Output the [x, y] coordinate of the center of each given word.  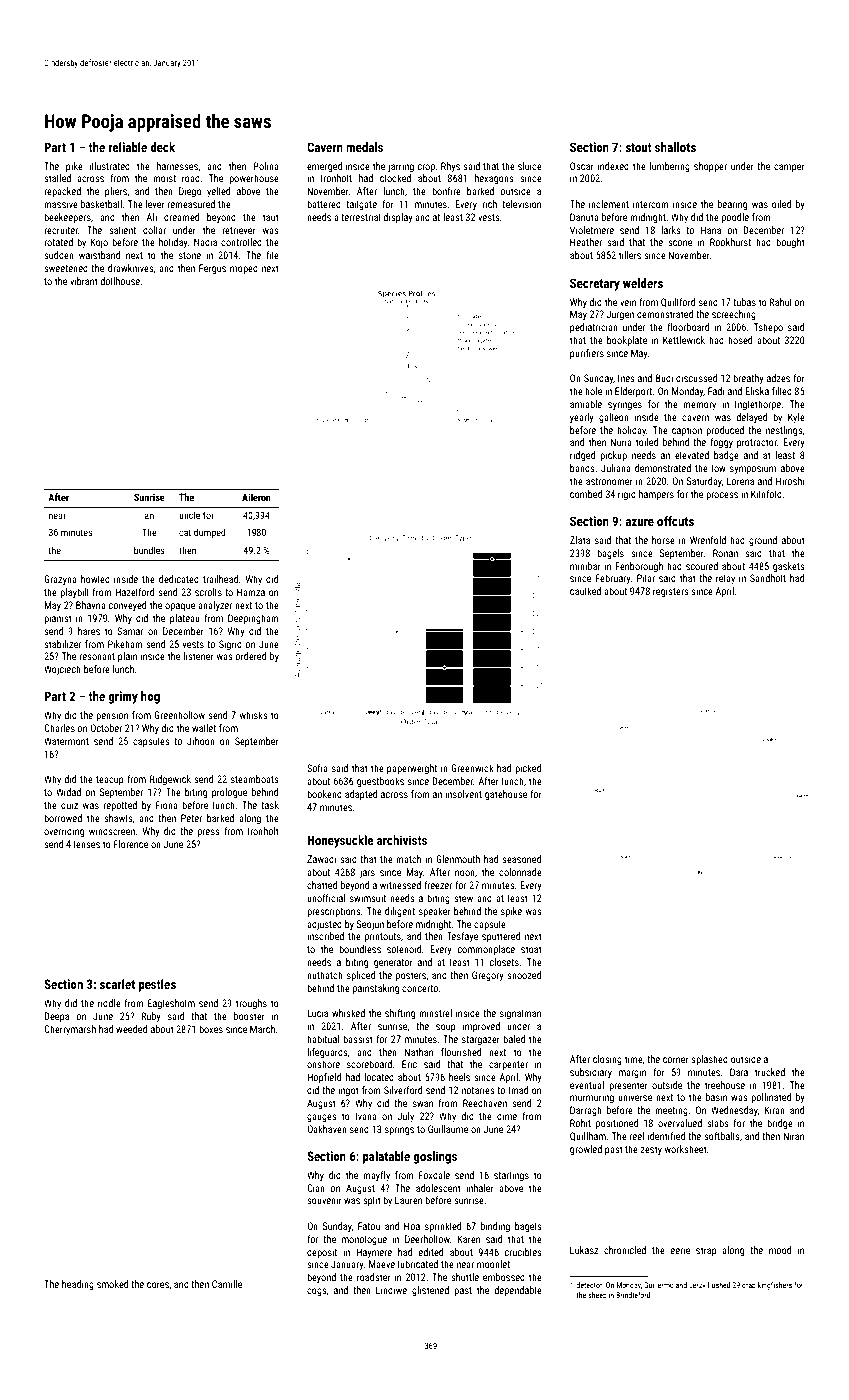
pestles [157, 985]
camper [789, 168]
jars [367, 873]
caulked [585, 591]
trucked [770, 1072]
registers [671, 592]
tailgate [361, 205]
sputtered [501, 937]
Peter [191, 818]
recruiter [61, 230]
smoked [112, 1284]
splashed [709, 1060]
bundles [149, 550]
